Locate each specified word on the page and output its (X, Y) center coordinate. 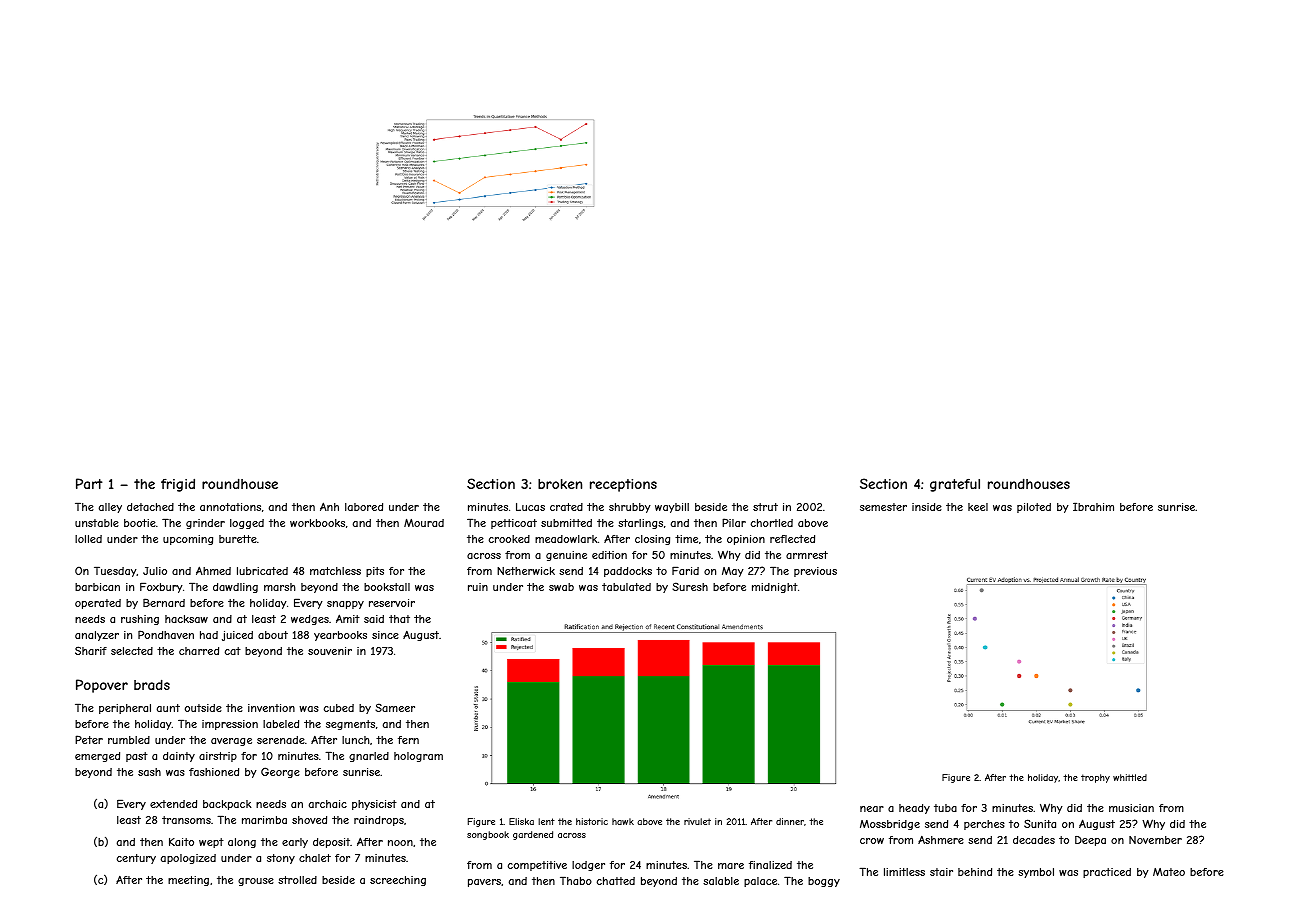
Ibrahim (1093, 506)
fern (408, 740)
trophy (1095, 778)
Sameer (395, 707)
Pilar (734, 522)
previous (815, 572)
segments (350, 725)
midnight (775, 588)
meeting (188, 881)
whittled (1130, 777)
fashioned (214, 772)
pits (375, 572)
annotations (230, 507)
